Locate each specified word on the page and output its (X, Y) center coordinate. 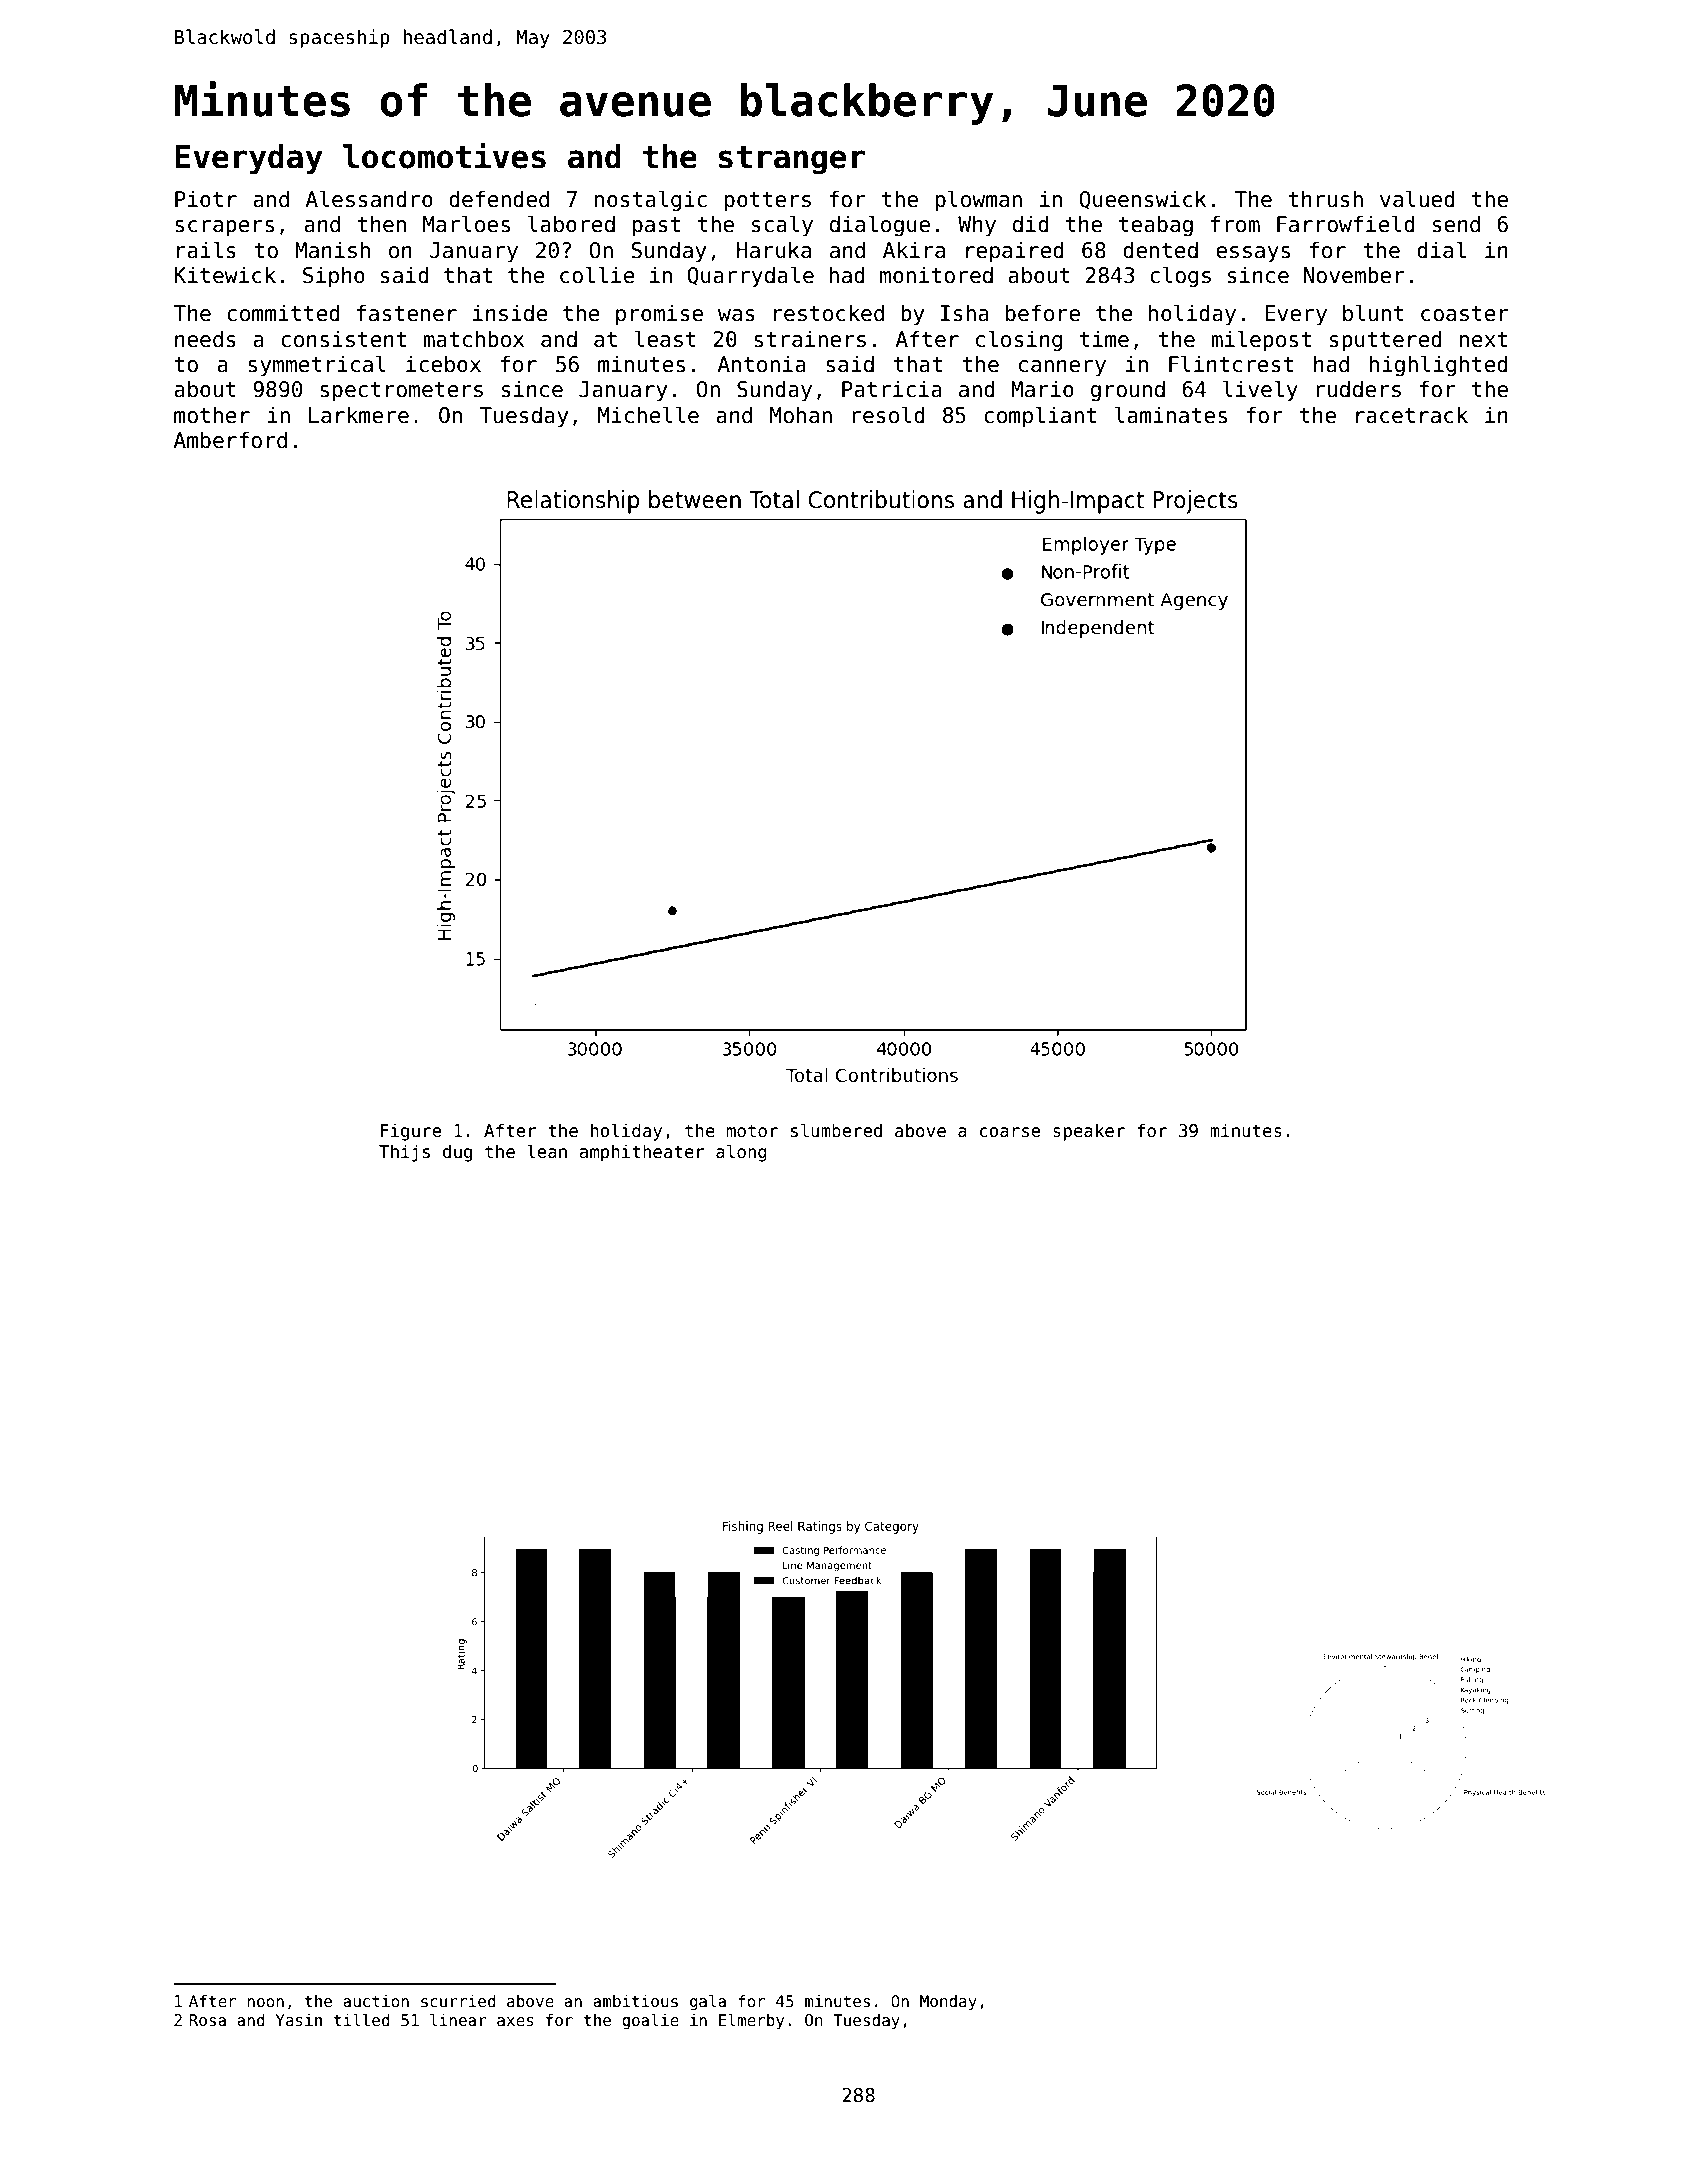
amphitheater (642, 1153)
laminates (1171, 415)
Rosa (207, 2020)
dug (457, 1153)
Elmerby (751, 2021)
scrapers (224, 228)
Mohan (801, 415)
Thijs (404, 1153)
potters (768, 202)
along (741, 1153)
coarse (1010, 1132)
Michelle (648, 415)
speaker (1089, 1132)
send (1456, 224)
